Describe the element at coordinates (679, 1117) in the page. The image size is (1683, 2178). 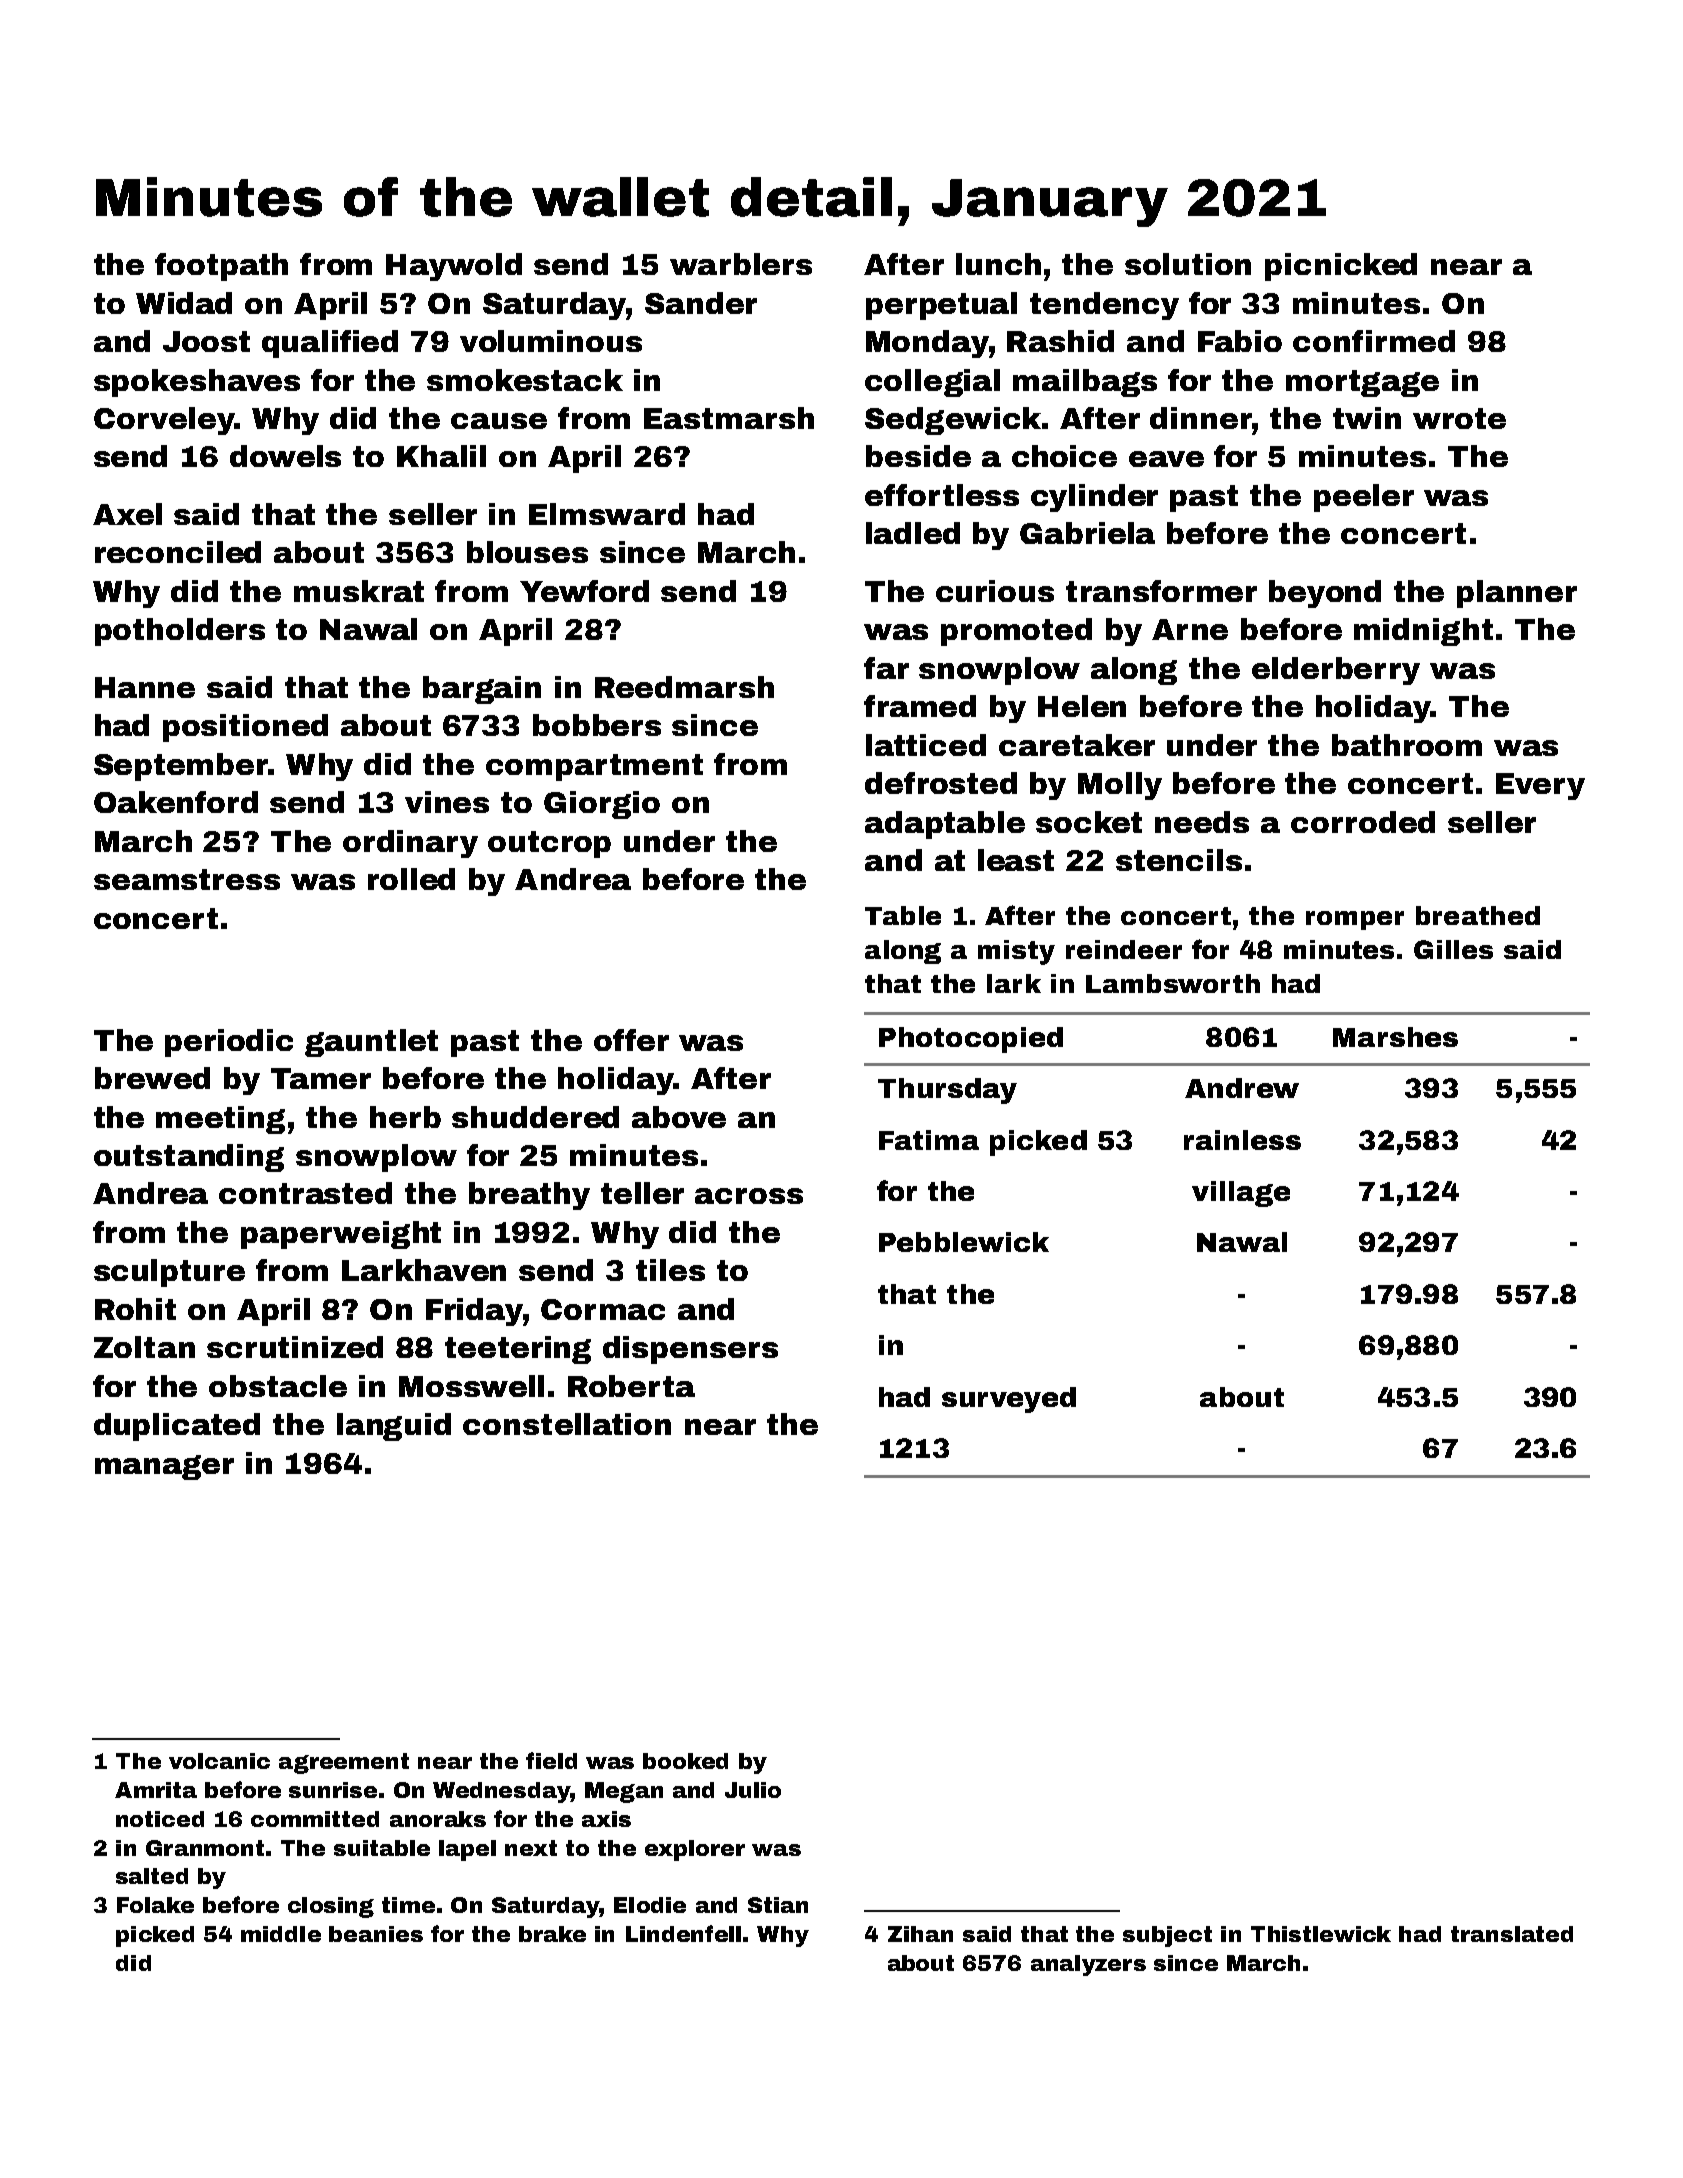
I see `above` at that location.
